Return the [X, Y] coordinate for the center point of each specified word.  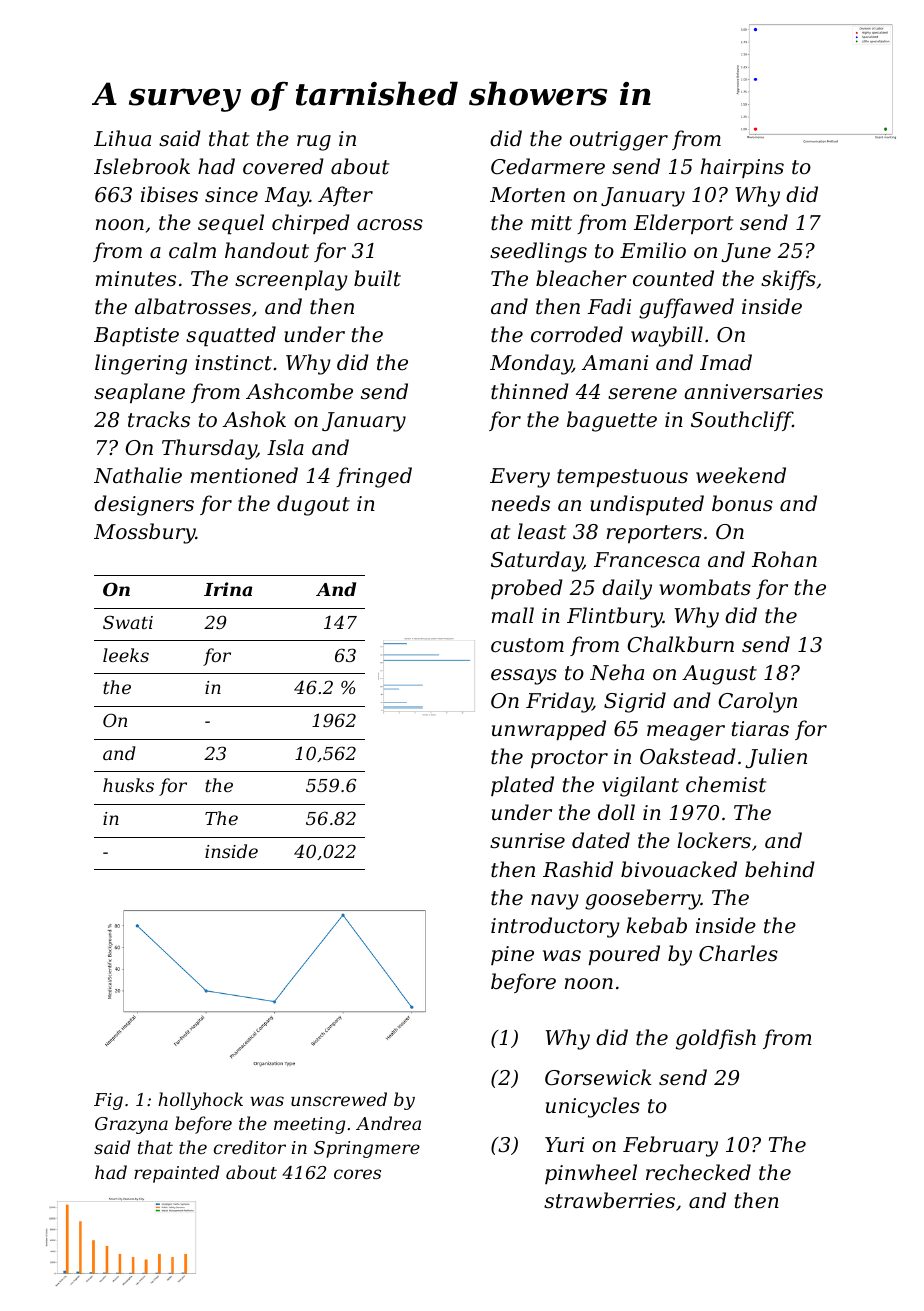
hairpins [742, 168]
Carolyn [757, 702]
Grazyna [131, 1125]
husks [128, 785]
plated [522, 786]
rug [314, 143]
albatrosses [193, 306]
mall [513, 615]
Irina [228, 589]
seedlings [538, 252]
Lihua [122, 138]
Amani [615, 363]
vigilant [640, 786]
